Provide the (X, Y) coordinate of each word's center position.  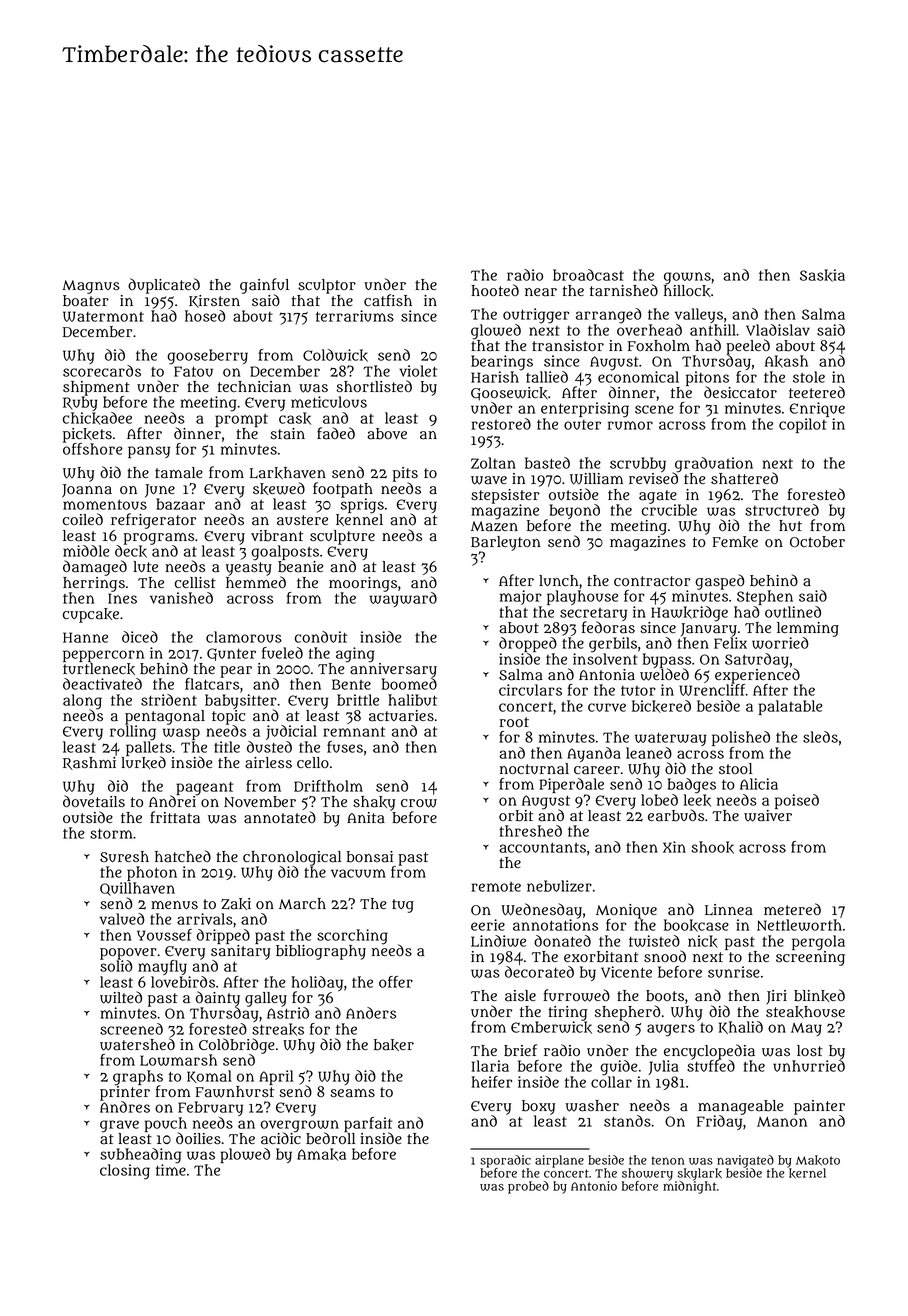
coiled (83, 519)
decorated (539, 972)
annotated (280, 817)
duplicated (164, 286)
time (171, 1170)
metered (792, 909)
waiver (768, 816)
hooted (495, 290)
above (387, 434)
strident (169, 700)
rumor (630, 425)
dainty (218, 999)
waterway (670, 739)
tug (403, 906)
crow (419, 803)
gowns (687, 278)
